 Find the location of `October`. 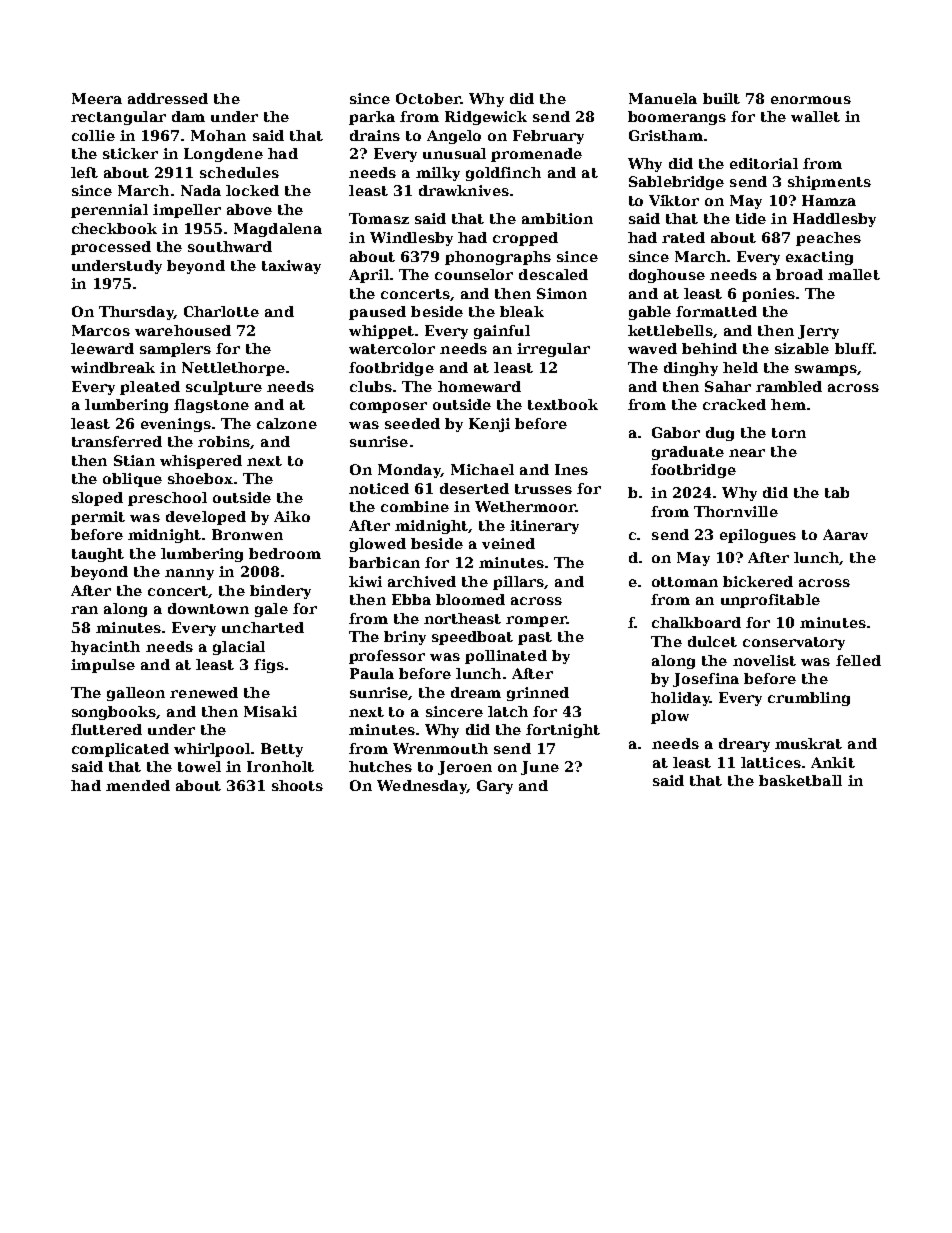

October is located at coordinates (428, 98).
